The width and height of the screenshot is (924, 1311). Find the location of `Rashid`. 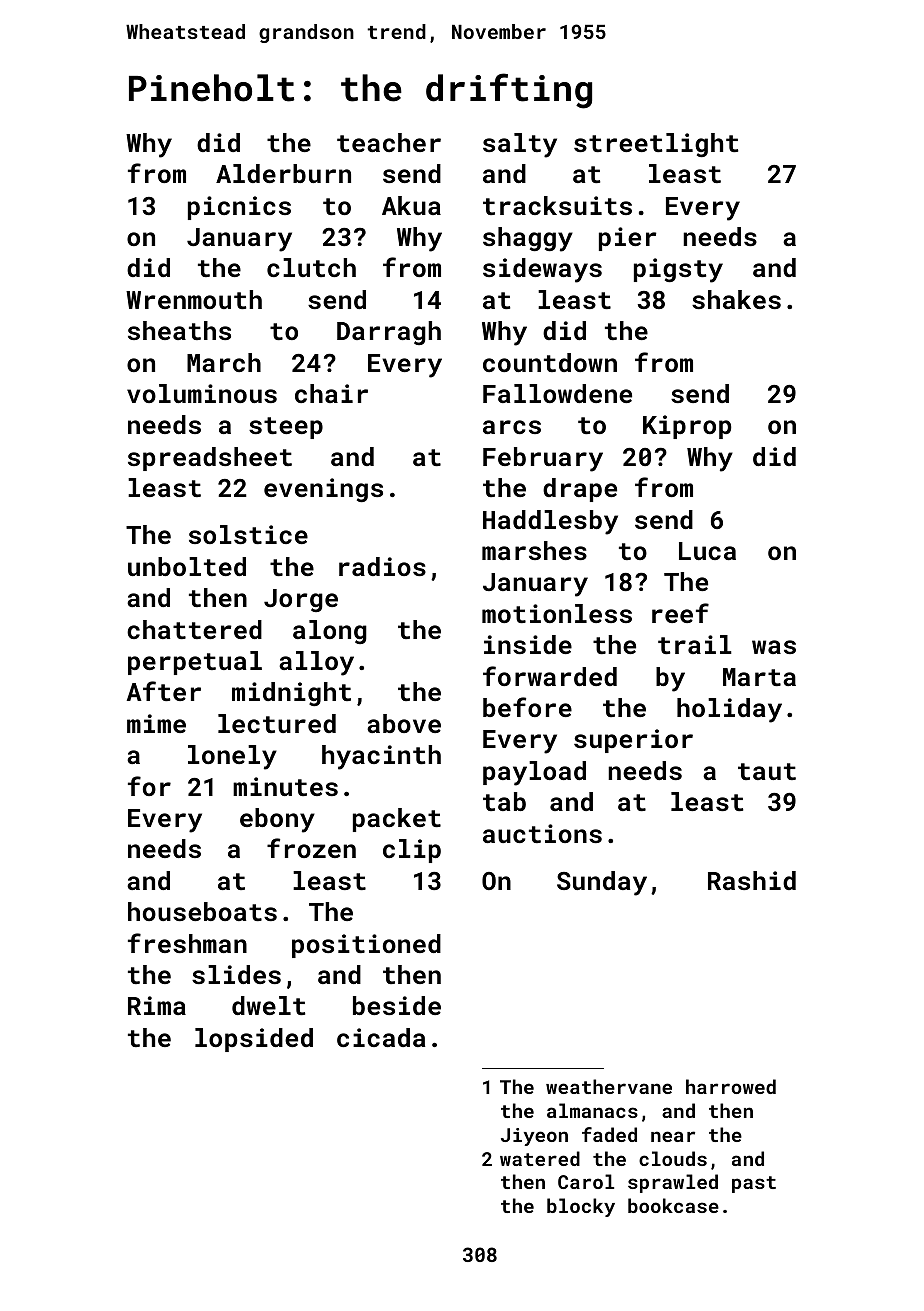

Rashid is located at coordinates (752, 880).
